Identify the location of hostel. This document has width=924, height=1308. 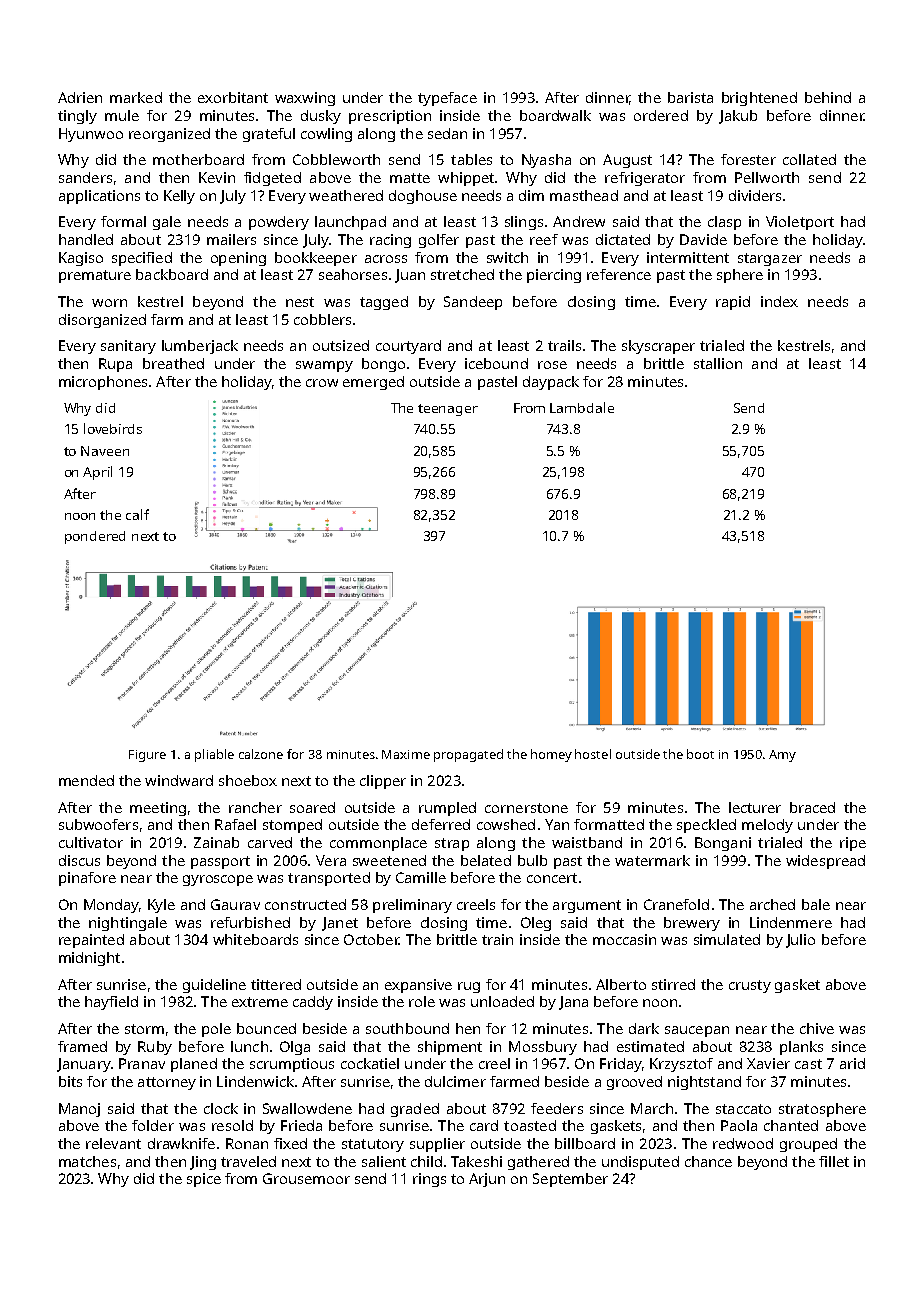
(593, 754).
